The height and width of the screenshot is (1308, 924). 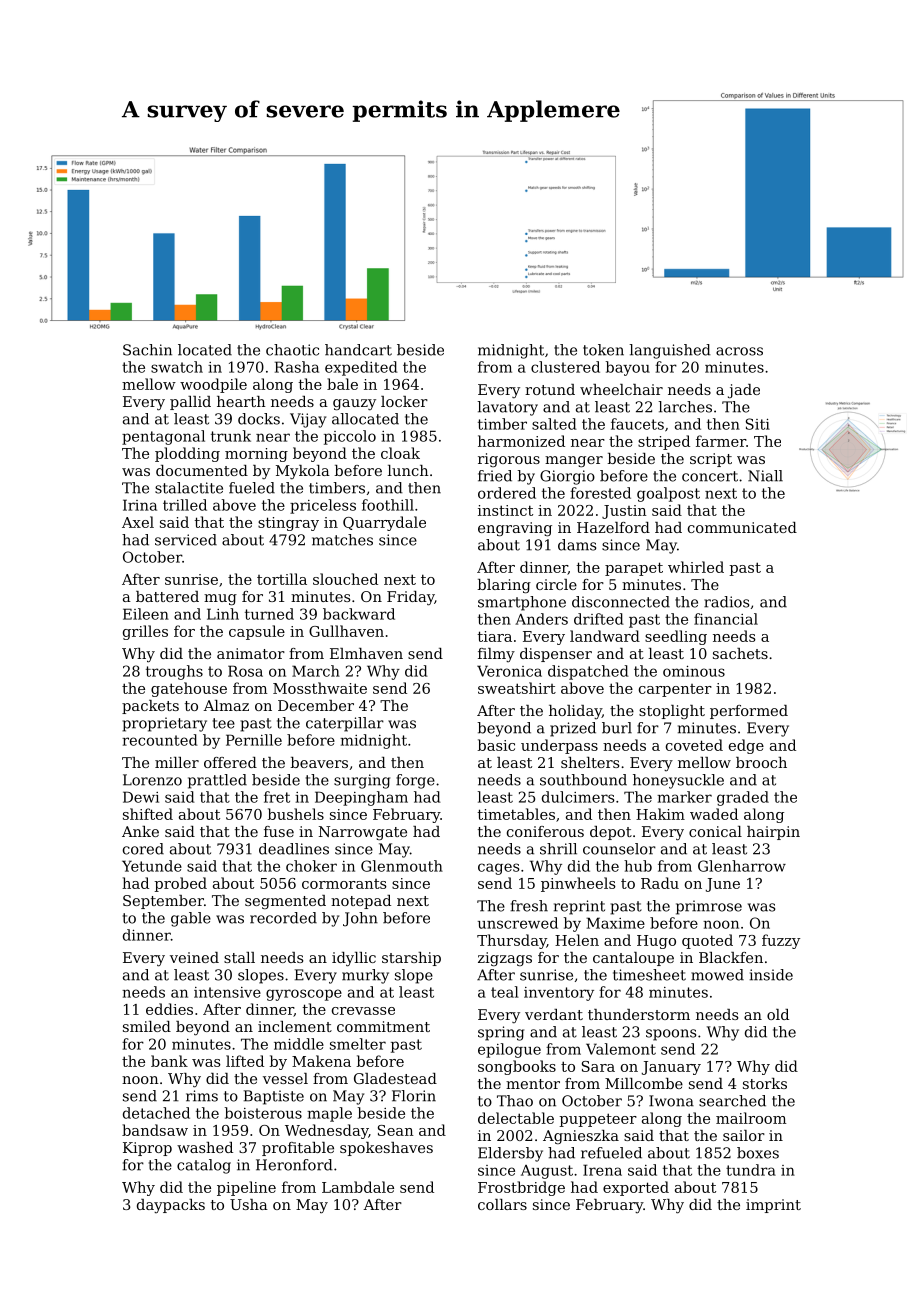 I want to click on beavers, so click(x=319, y=762).
